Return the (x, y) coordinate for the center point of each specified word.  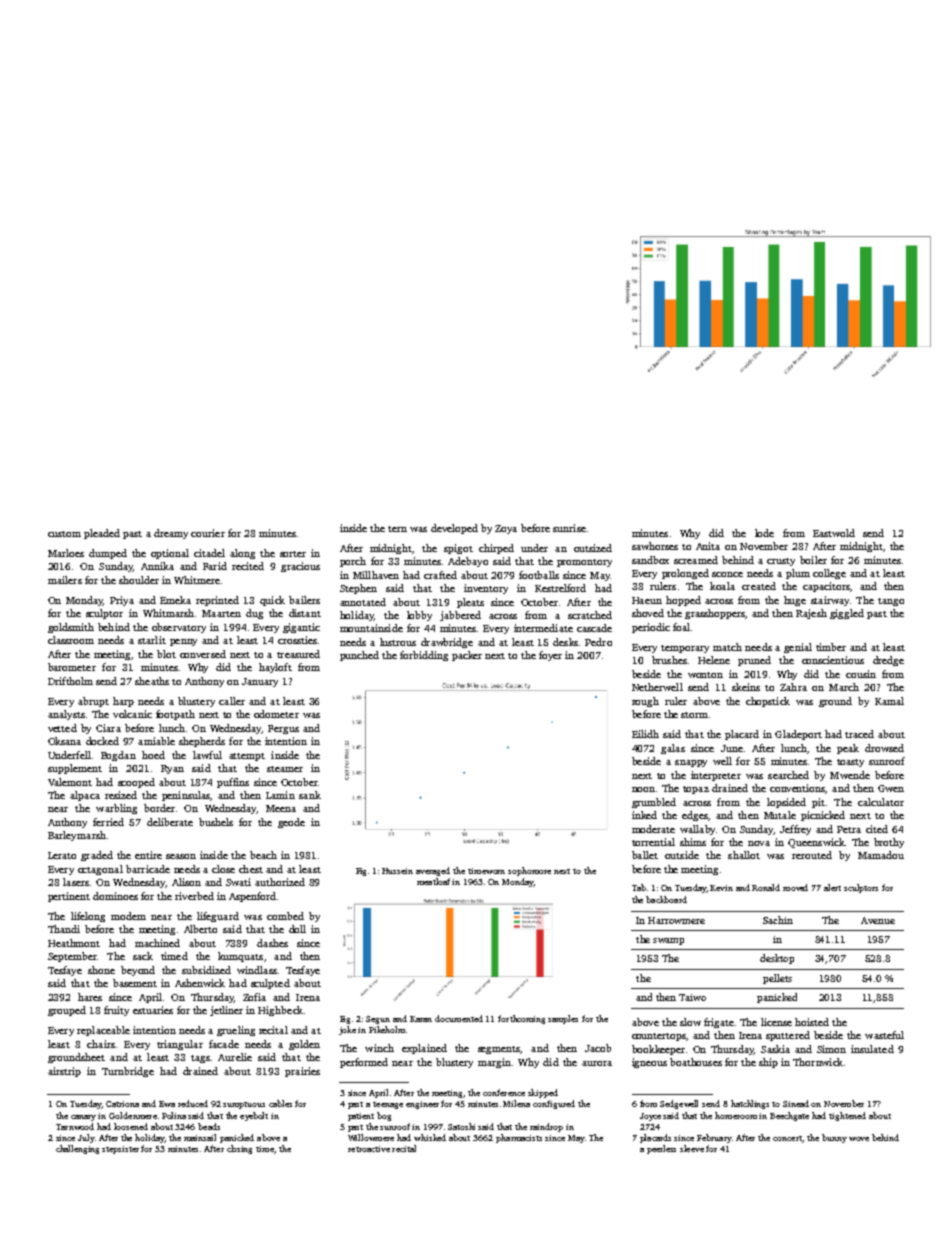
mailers (65, 580)
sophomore (529, 871)
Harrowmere (676, 920)
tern (397, 529)
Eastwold (834, 533)
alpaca (85, 796)
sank (310, 795)
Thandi (64, 929)
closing (239, 1149)
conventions (797, 788)
